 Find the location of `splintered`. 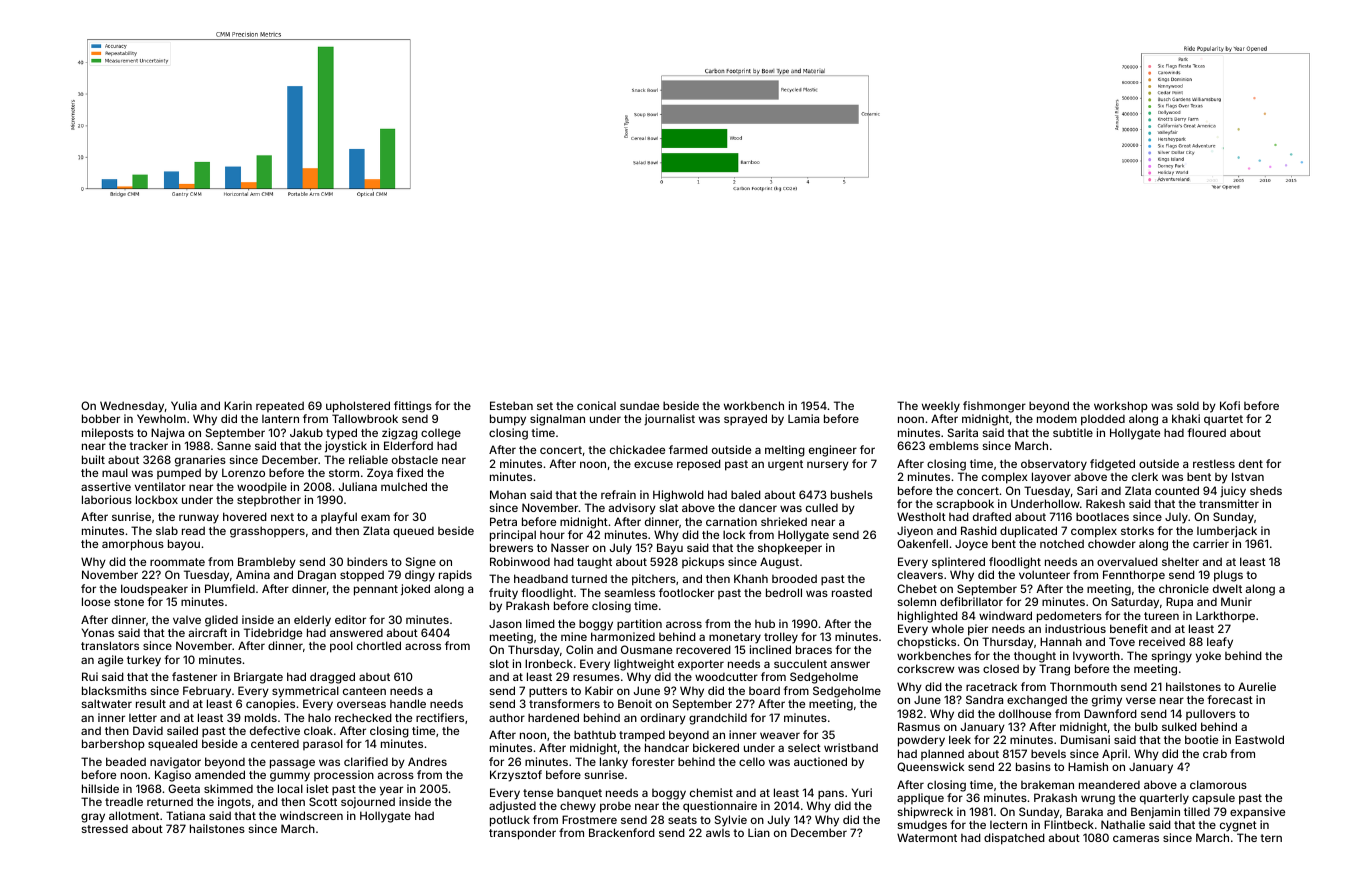

splintered is located at coordinates (958, 562).
